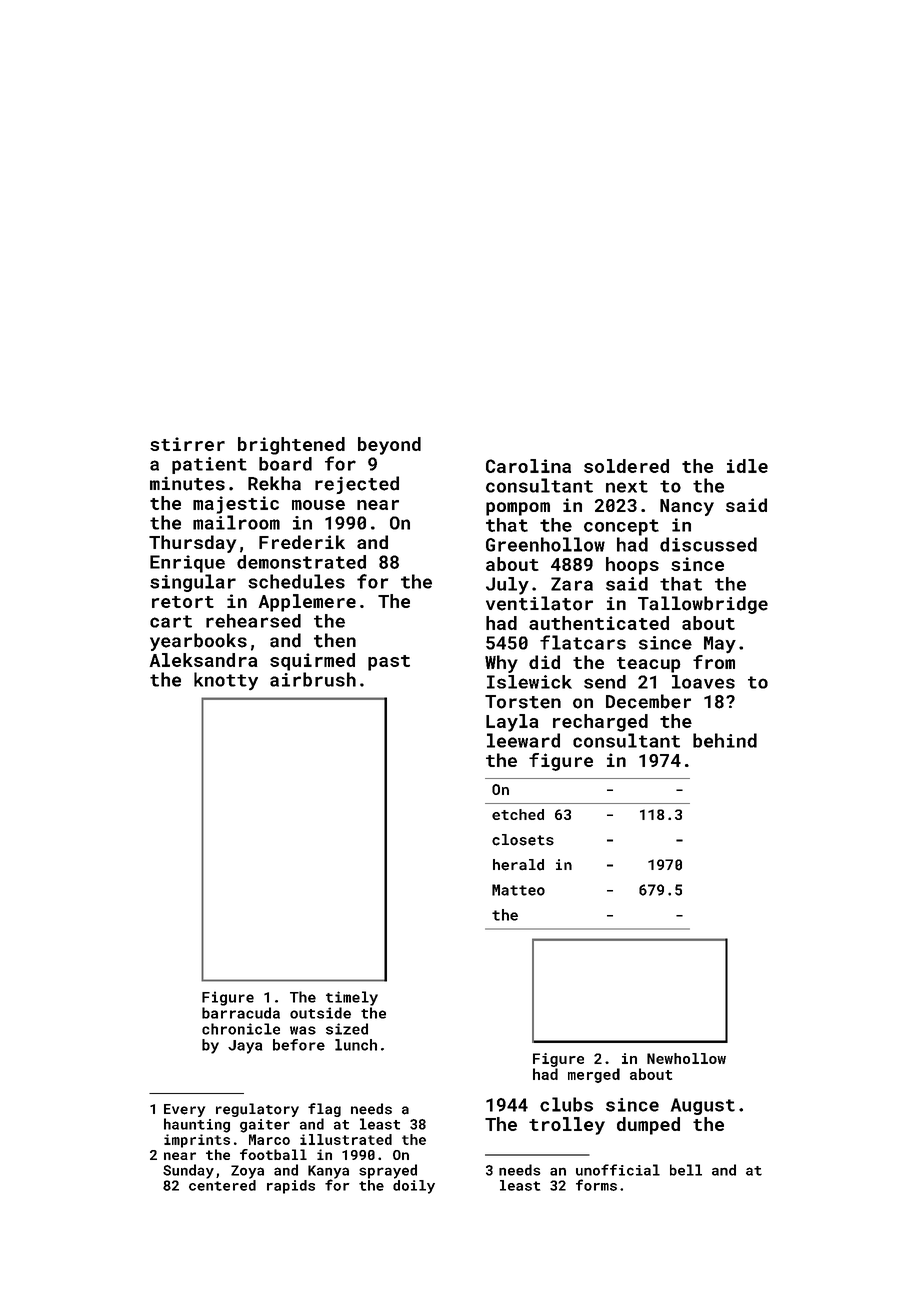 The image size is (924, 1311). What do you see at coordinates (357, 485) in the image?
I see `rejected` at bounding box center [357, 485].
